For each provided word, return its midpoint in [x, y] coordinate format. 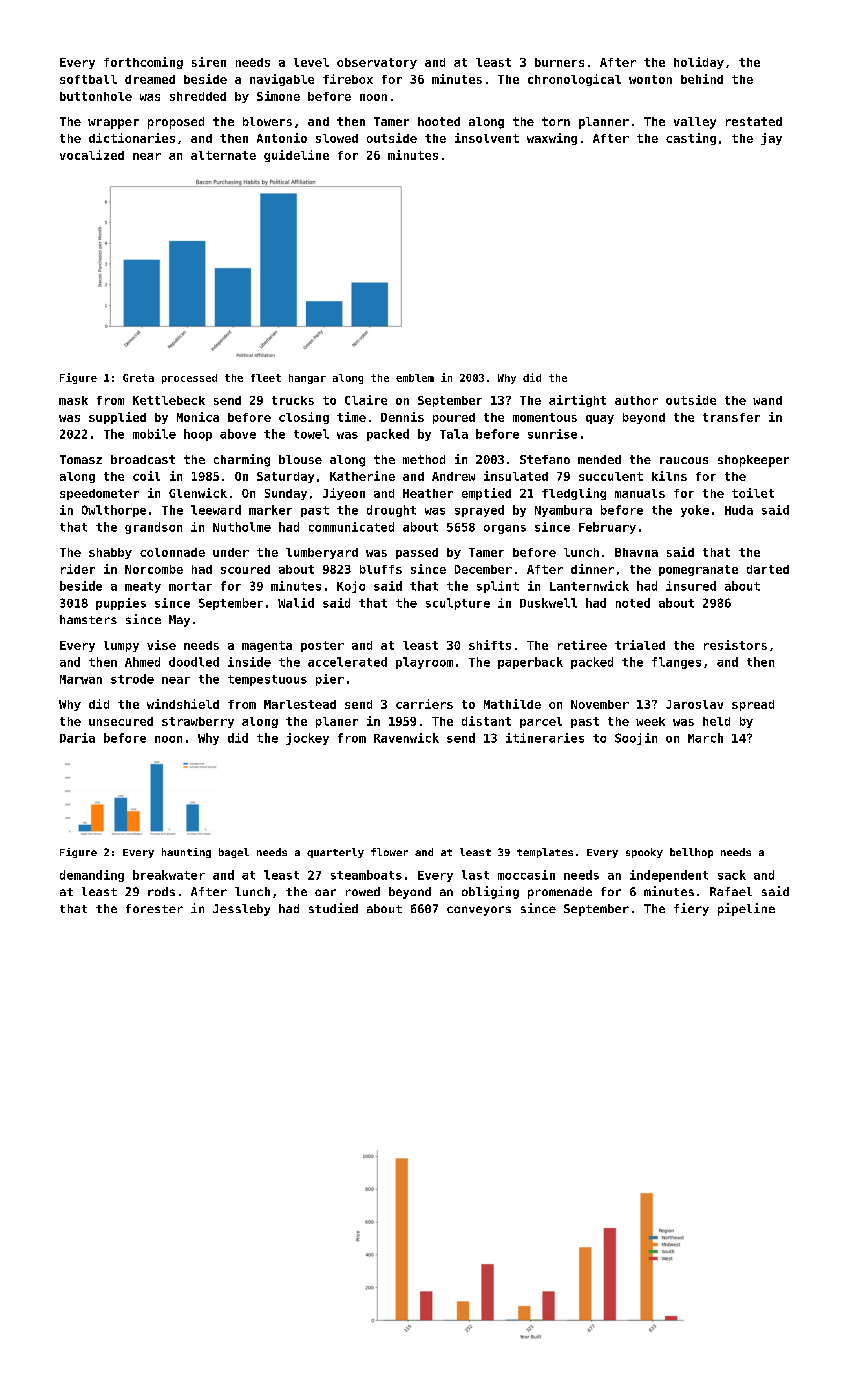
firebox [348, 79]
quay [600, 419]
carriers [424, 704]
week [650, 721]
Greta [138, 378]
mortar [190, 586]
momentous [545, 417]
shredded [198, 96]
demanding [92, 876]
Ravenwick [406, 738]
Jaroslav [694, 704]
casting [691, 139]
